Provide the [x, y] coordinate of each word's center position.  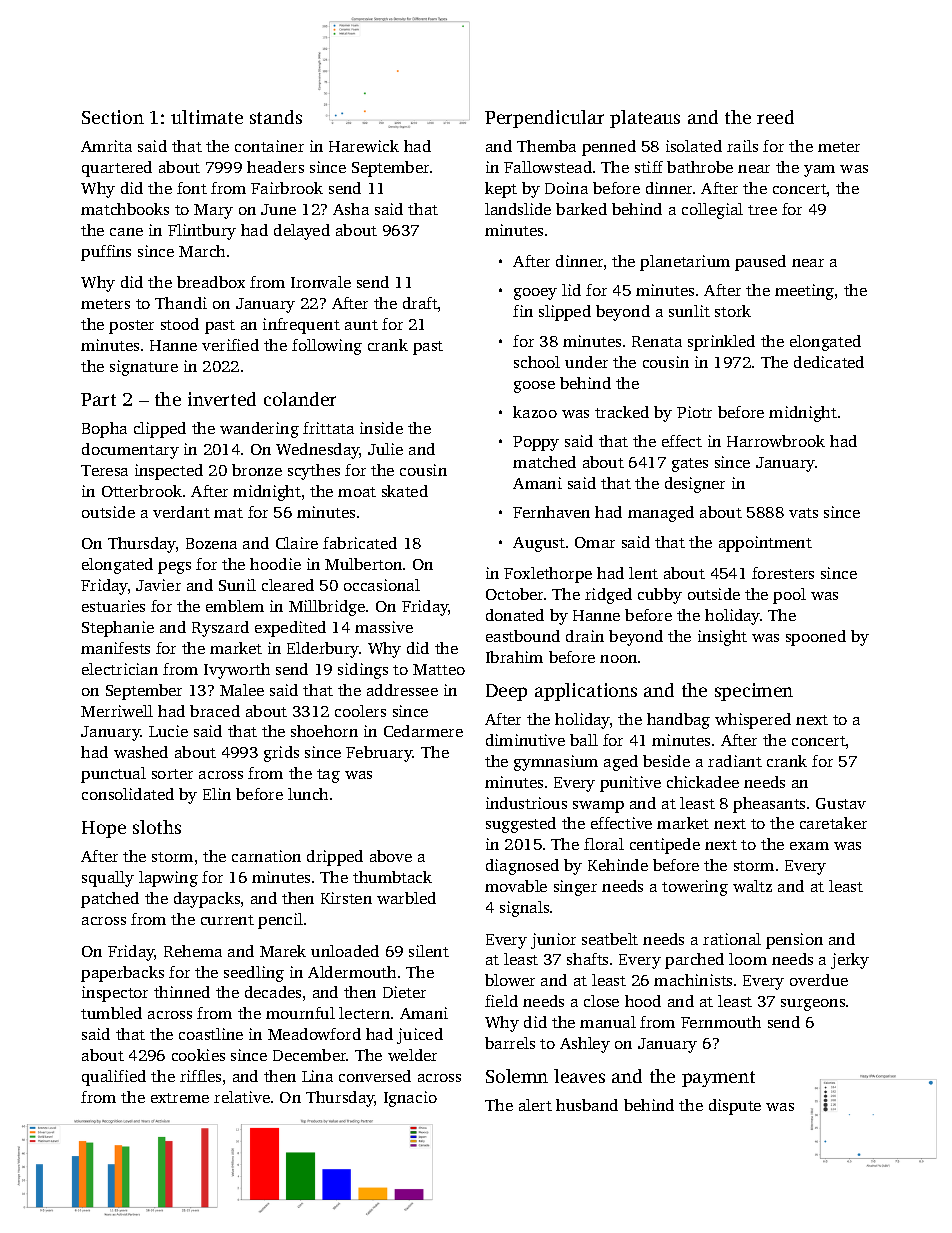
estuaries [113, 606]
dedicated [829, 362]
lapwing [168, 879]
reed [775, 117]
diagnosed [522, 867]
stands [276, 117]
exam [809, 846]
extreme [180, 1098]
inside [381, 428]
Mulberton [363, 564]
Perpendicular [544, 119]
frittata [328, 428]
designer [695, 485]
